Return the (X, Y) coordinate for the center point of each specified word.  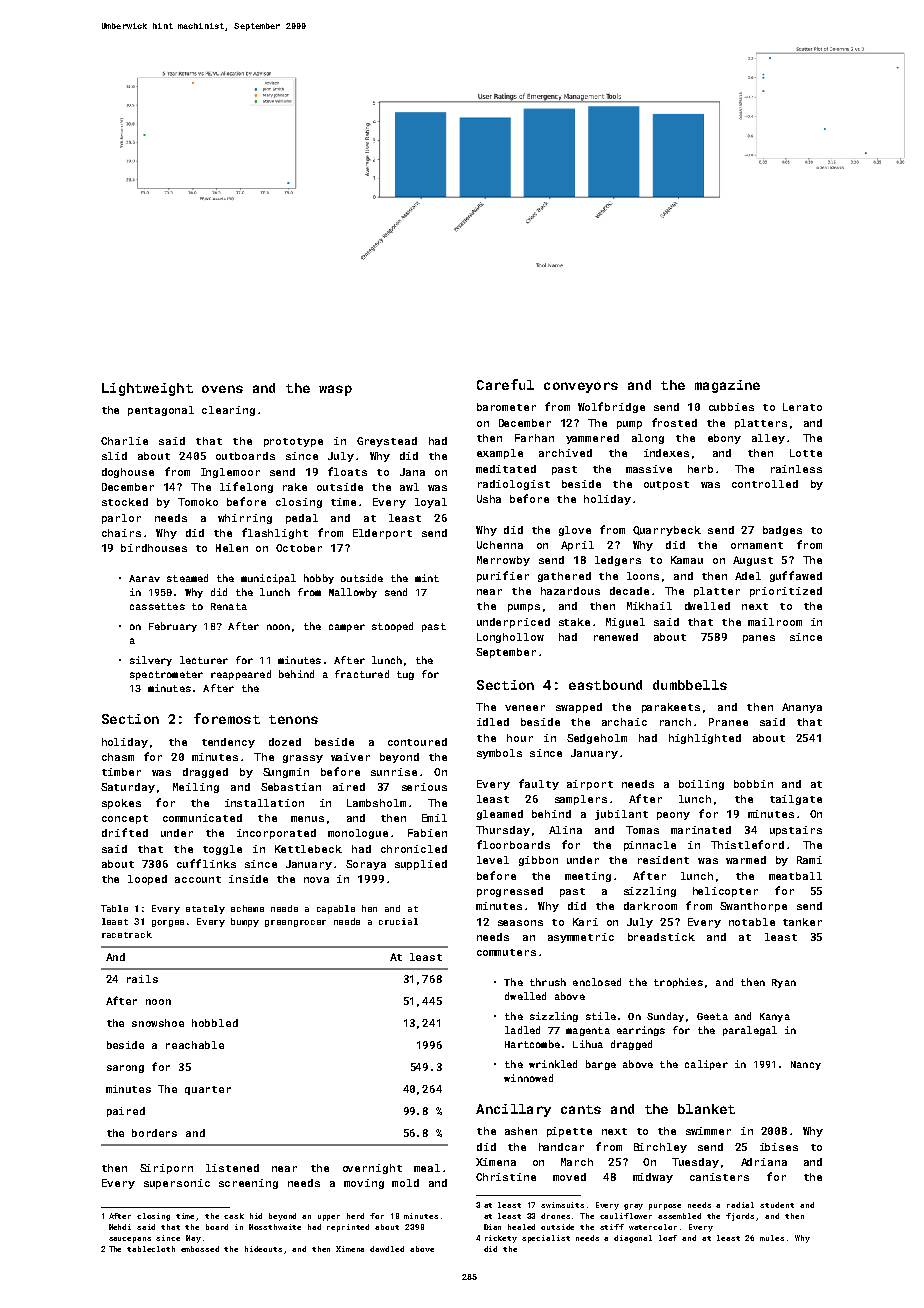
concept (125, 819)
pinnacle (650, 846)
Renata (229, 606)
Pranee (728, 722)
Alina (565, 830)
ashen (521, 1131)
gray (633, 1207)
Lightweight (147, 389)
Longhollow (510, 638)
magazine (727, 386)
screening (248, 1184)
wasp (335, 390)
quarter (208, 1090)
